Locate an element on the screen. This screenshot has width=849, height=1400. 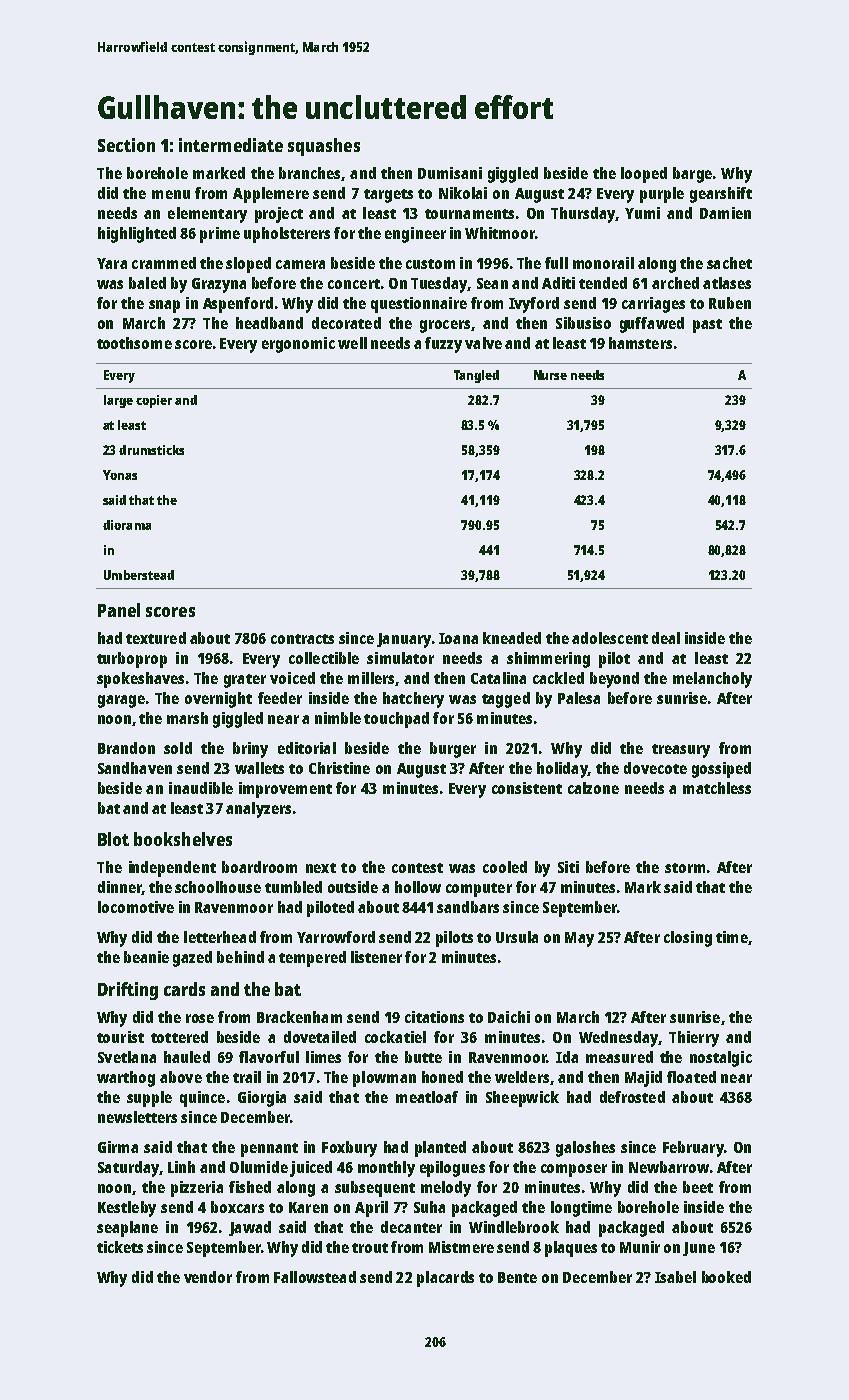
barge is located at coordinates (692, 175).
